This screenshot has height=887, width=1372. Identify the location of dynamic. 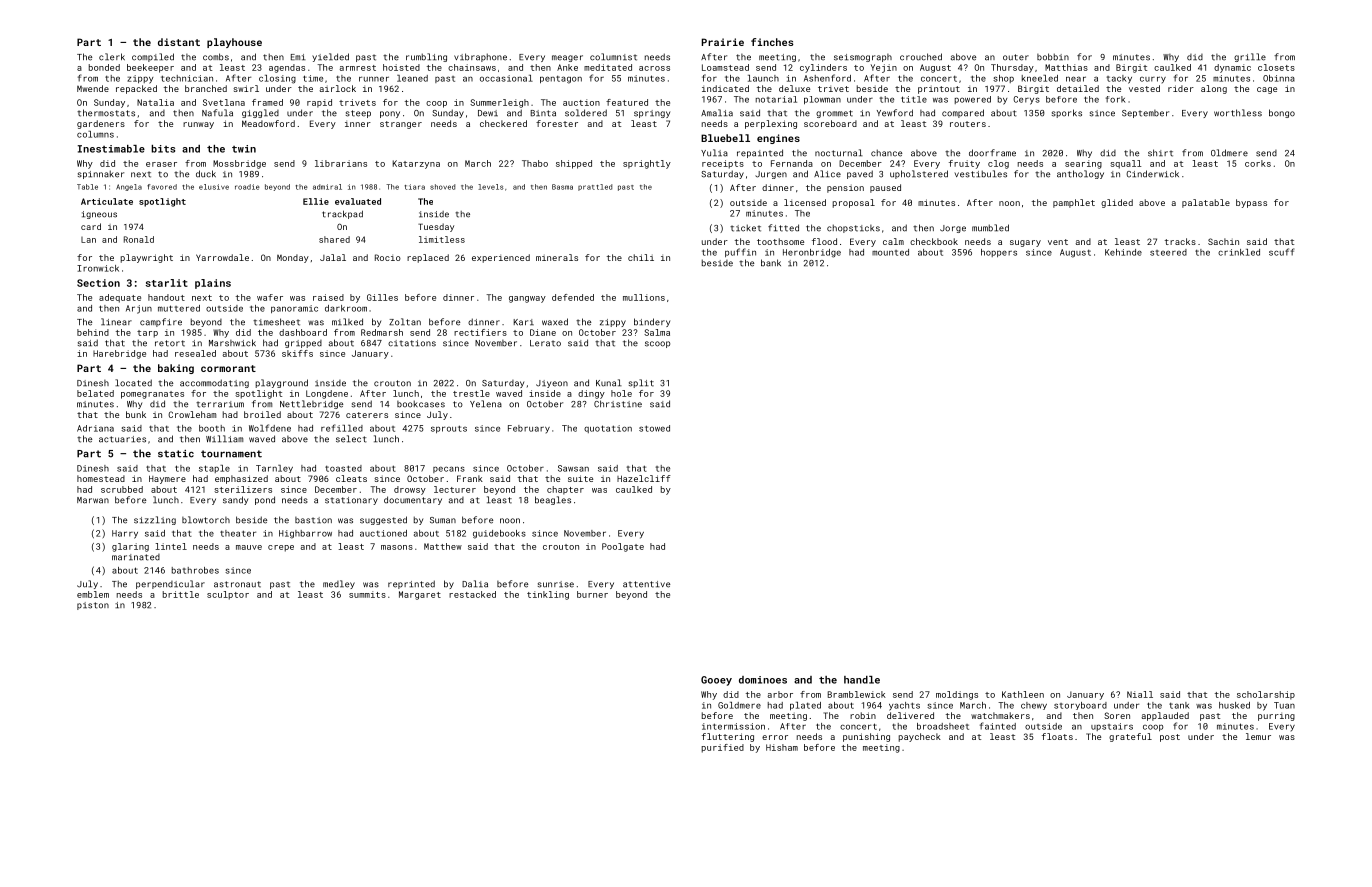
(1232, 68).
